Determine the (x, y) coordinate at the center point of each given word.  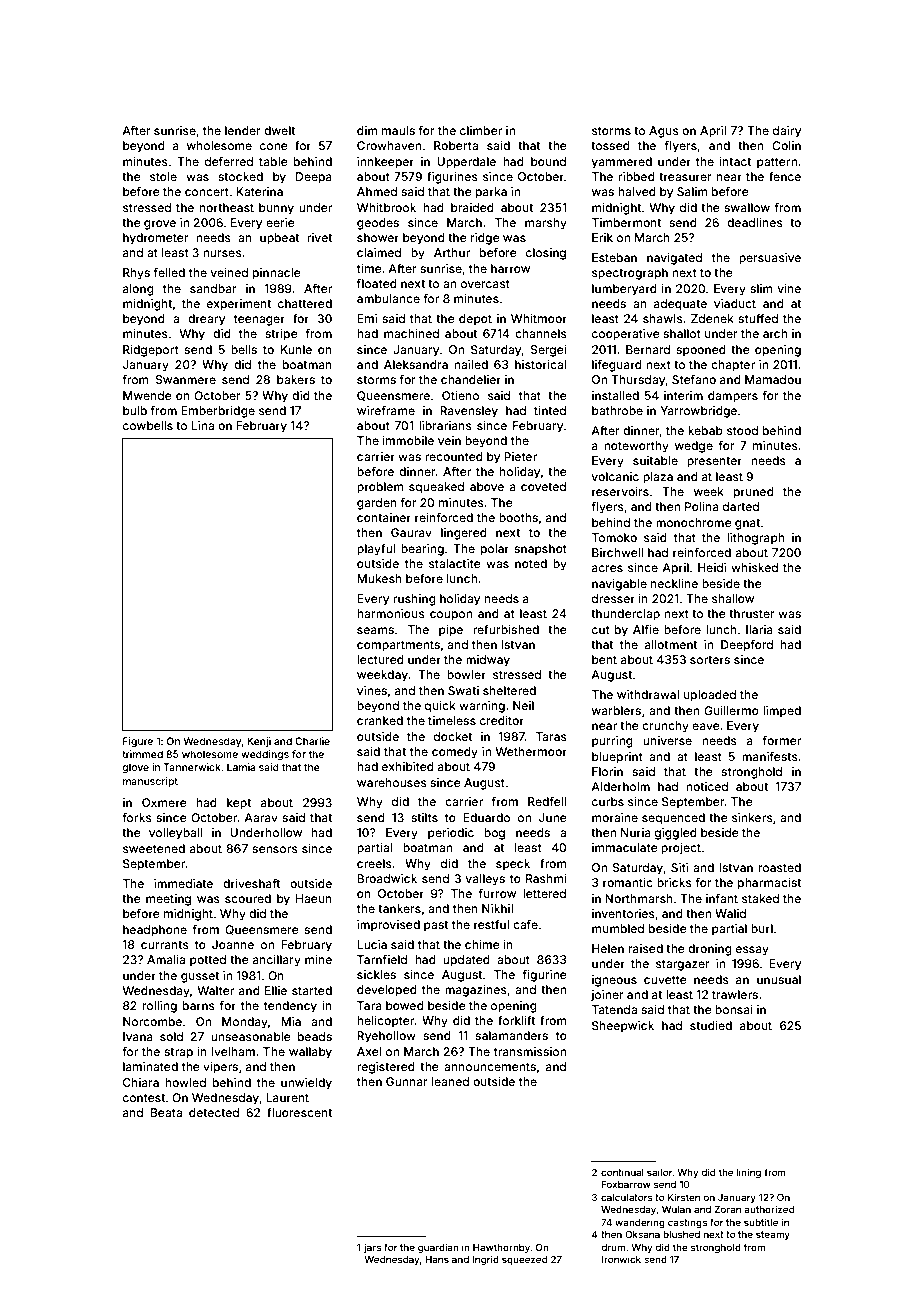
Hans (437, 1259)
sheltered (509, 690)
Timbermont (626, 222)
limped (782, 712)
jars (372, 1248)
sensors (275, 849)
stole (163, 176)
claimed (379, 252)
